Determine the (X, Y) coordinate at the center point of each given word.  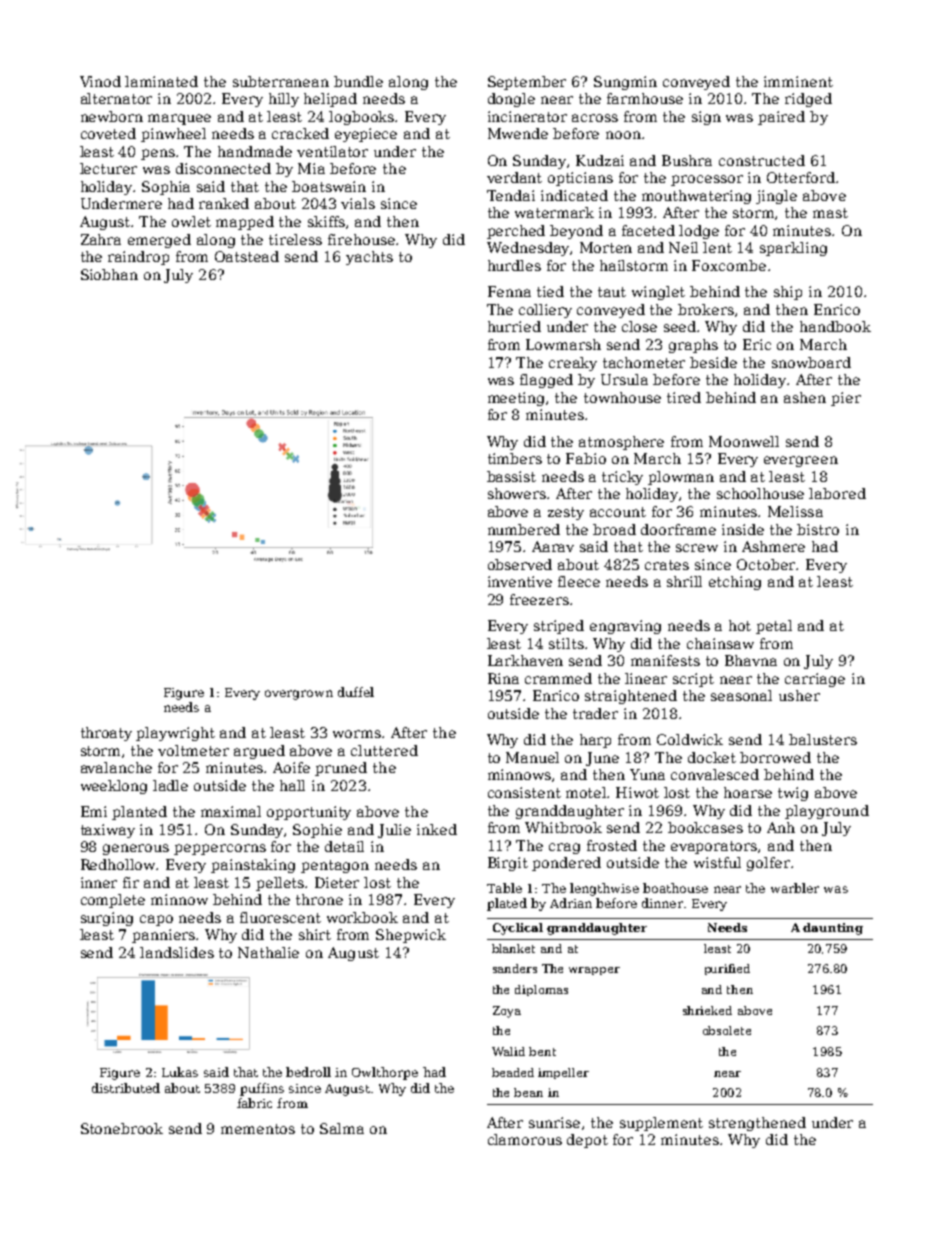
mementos (258, 1129)
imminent (798, 81)
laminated (161, 81)
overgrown (299, 695)
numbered (524, 529)
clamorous (525, 1139)
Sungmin (625, 83)
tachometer (644, 362)
